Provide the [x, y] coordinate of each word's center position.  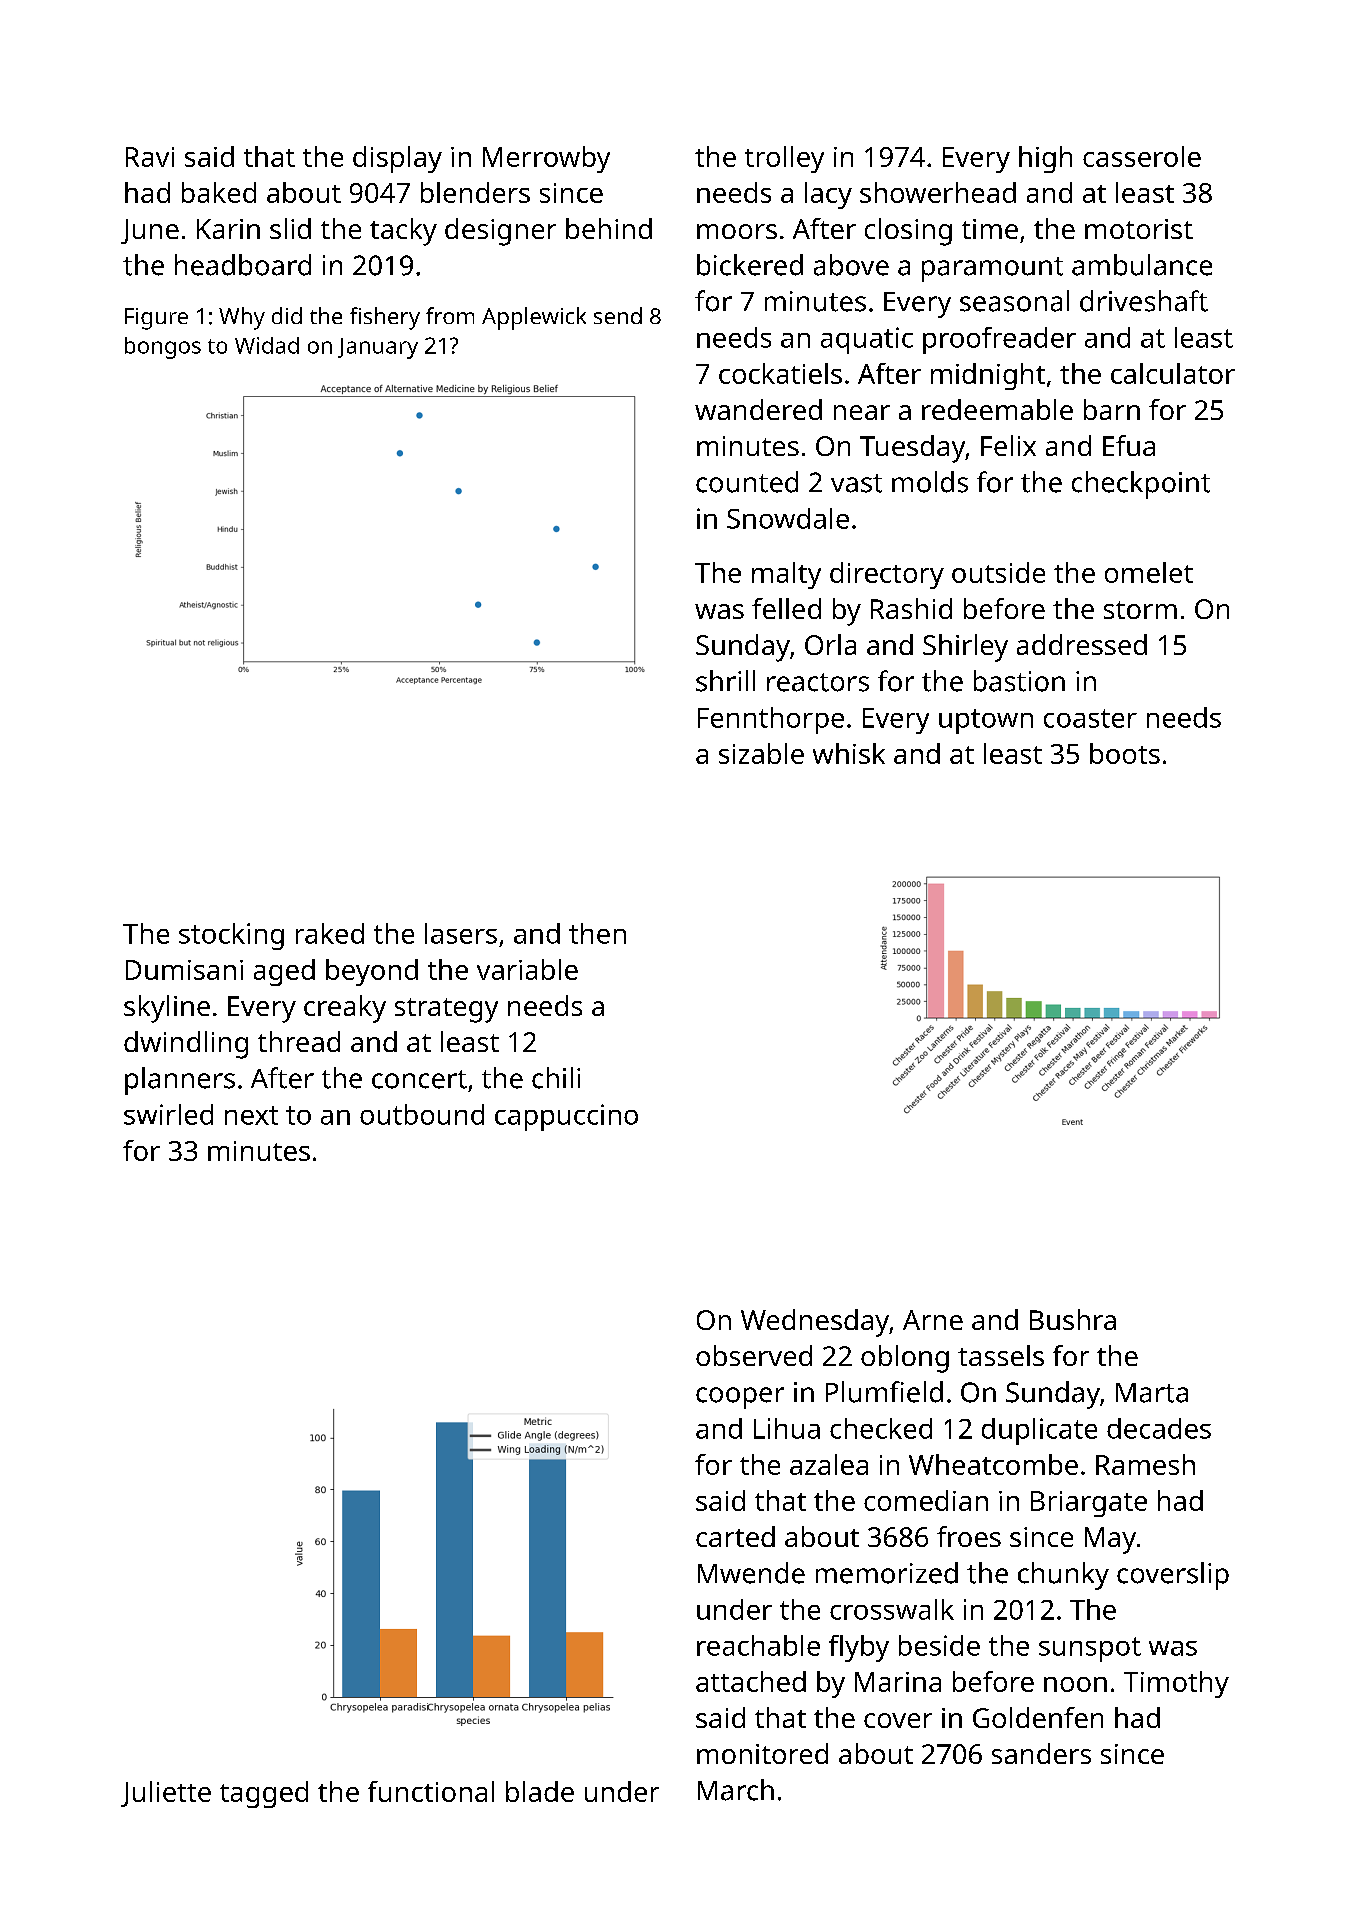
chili [556, 1078]
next [251, 1115]
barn [1112, 409]
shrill [725, 681]
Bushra [1073, 1319]
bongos [163, 348]
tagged [264, 1794]
